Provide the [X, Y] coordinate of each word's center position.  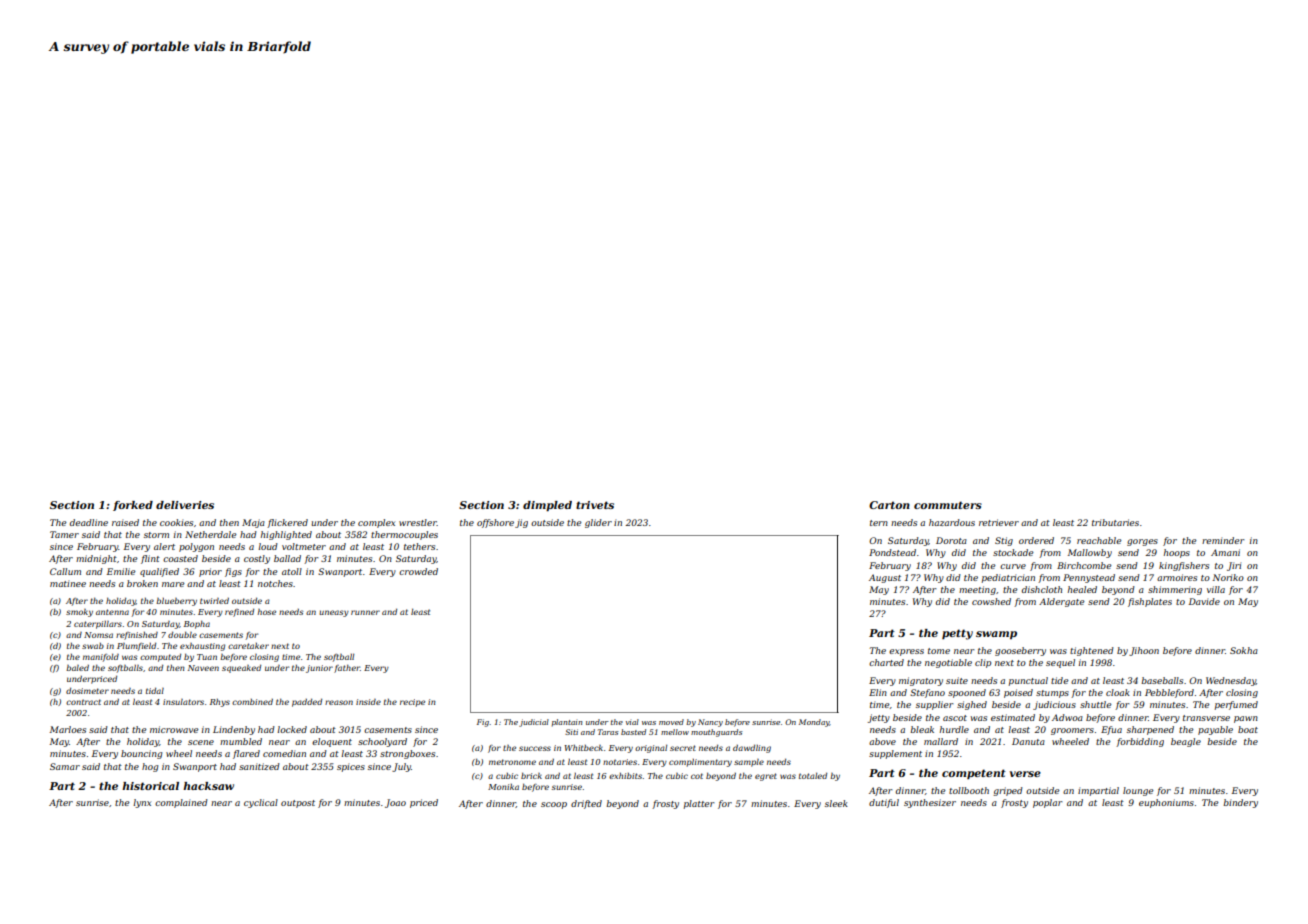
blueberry [176, 602]
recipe [412, 703]
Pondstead [892, 552]
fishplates [1150, 602]
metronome [512, 762]
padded [307, 703]
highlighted [286, 535]
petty [957, 634]
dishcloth [1042, 589]
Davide [1204, 601]
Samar [65, 766]
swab [93, 646]
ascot [955, 718]
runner [365, 612]
